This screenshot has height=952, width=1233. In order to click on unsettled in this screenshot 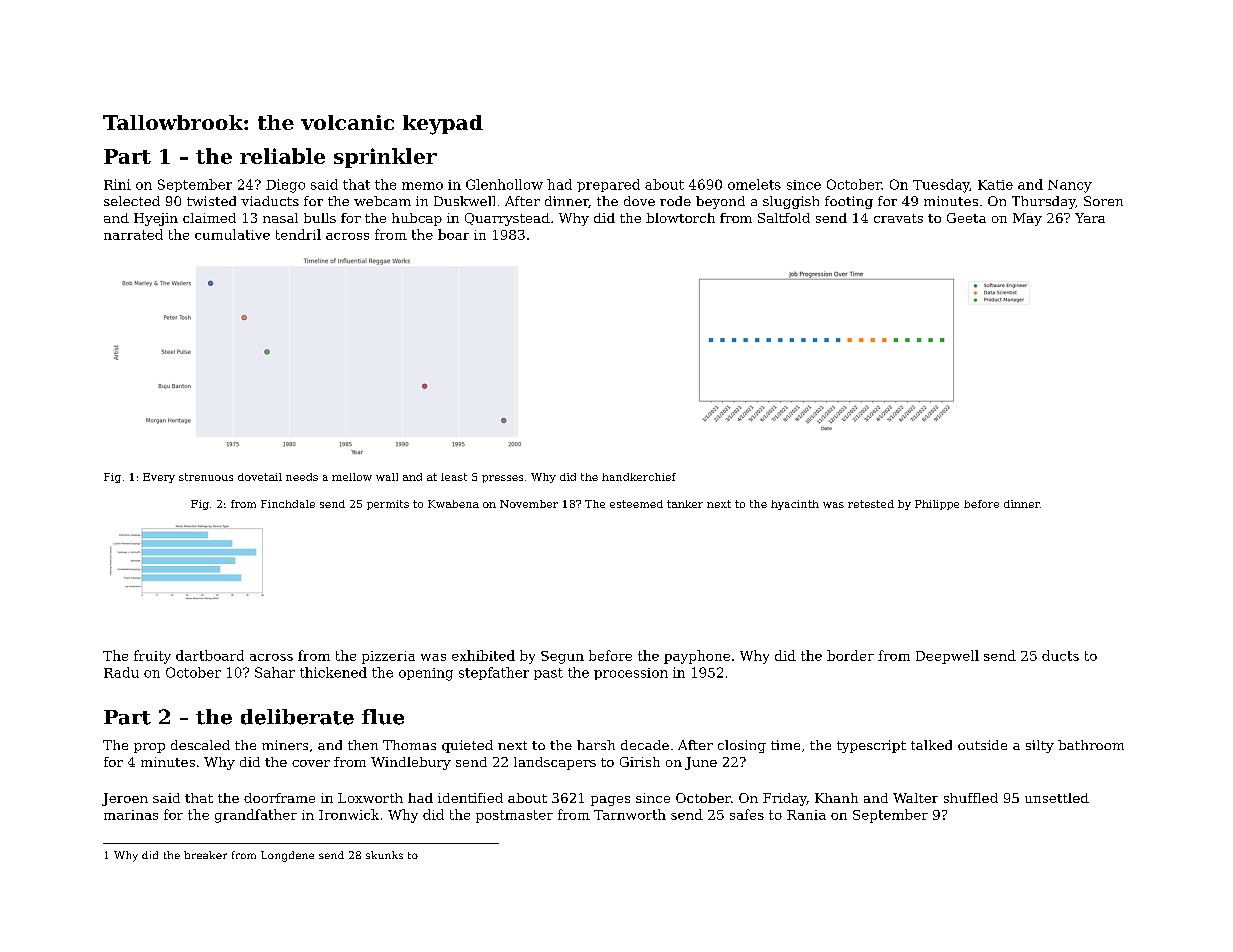, I will do `click(1057, 798)`.
